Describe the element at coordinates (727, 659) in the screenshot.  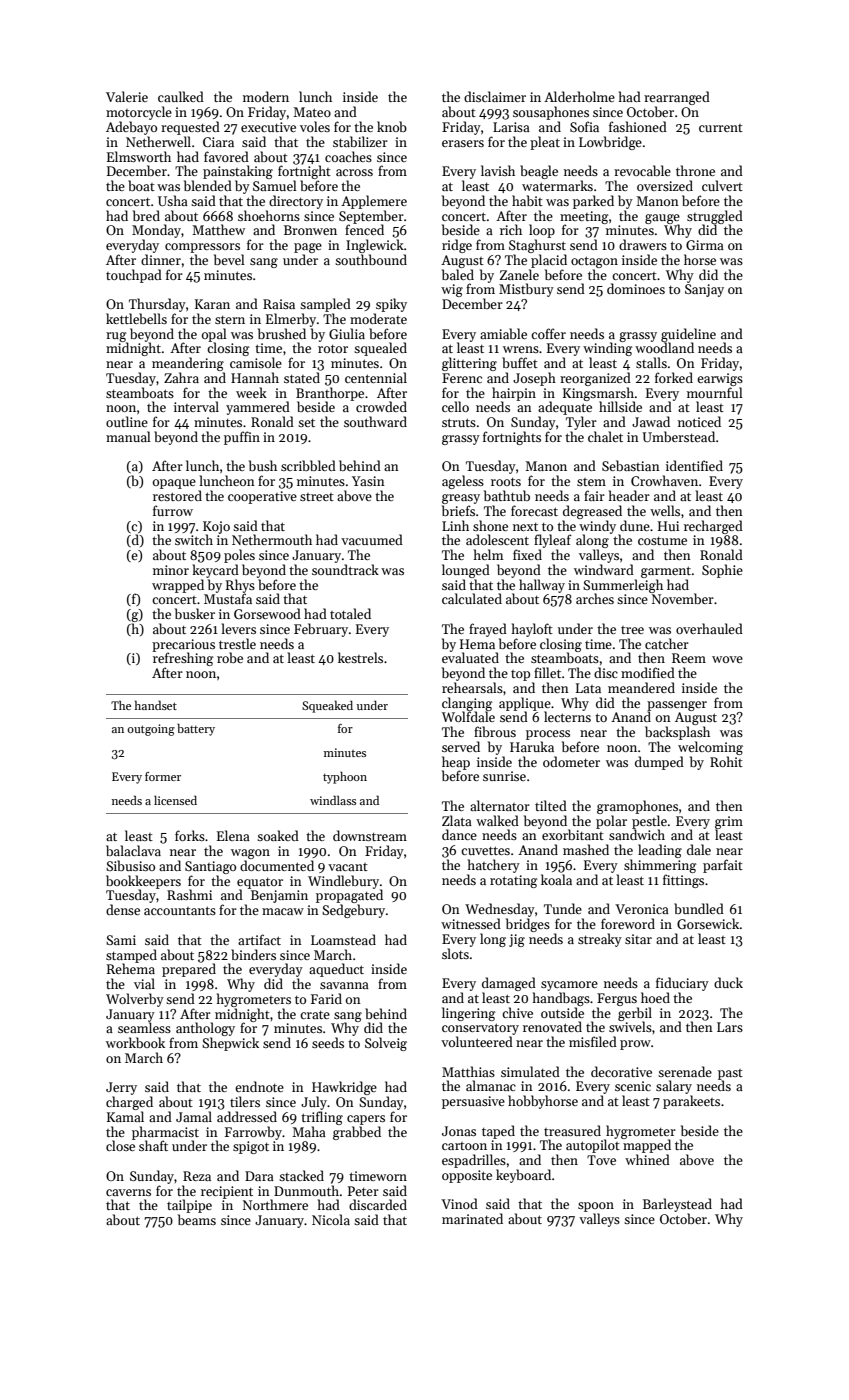
I see `wove` at that location.
